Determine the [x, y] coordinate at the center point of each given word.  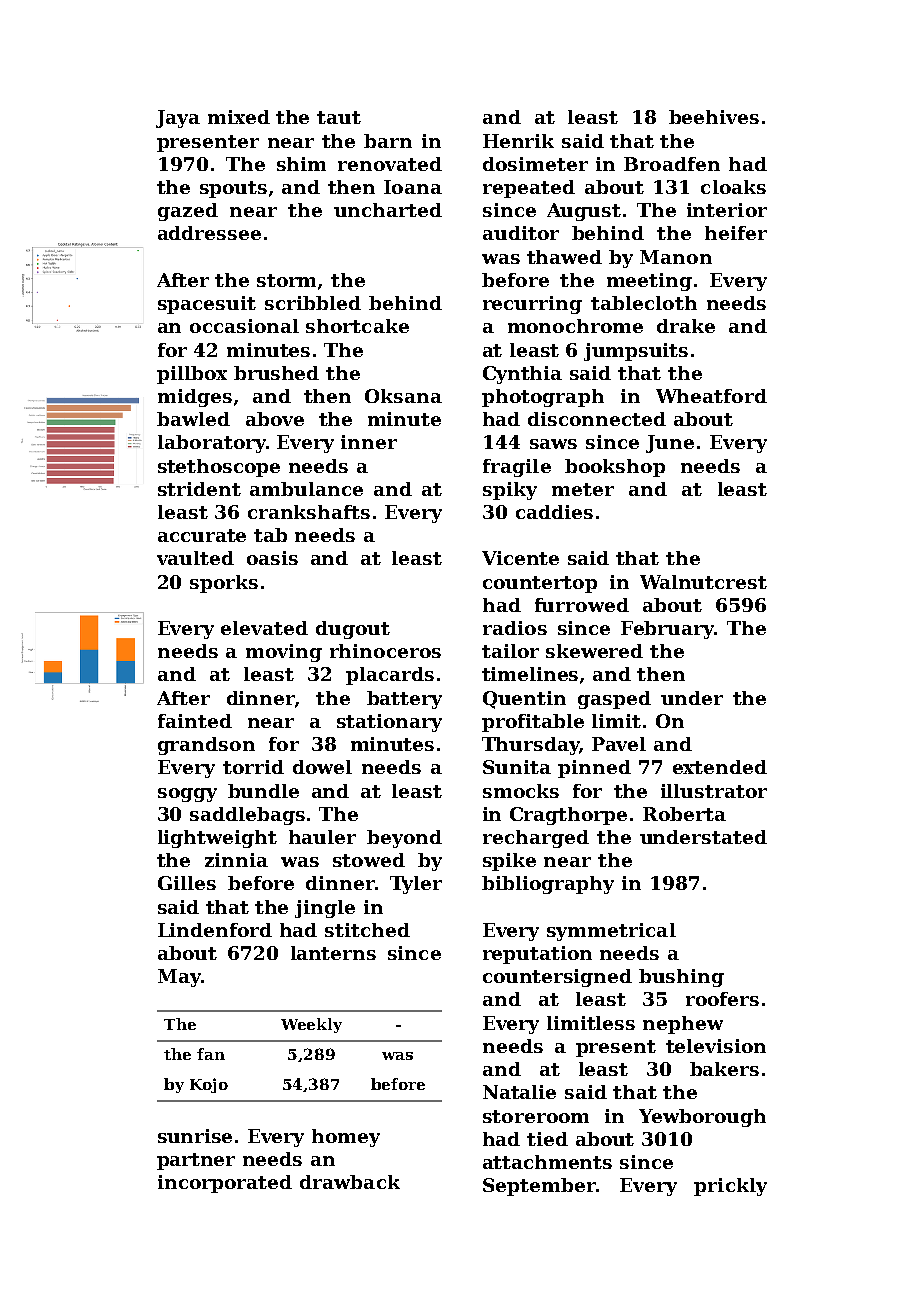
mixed [239, 117]
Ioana [413, 187]
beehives [714, 117]
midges [195, 398]
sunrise [195, 1136]
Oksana [403, 396]
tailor [510, 651]
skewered [594, 651]
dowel [322, 767]
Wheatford [711, 396]
